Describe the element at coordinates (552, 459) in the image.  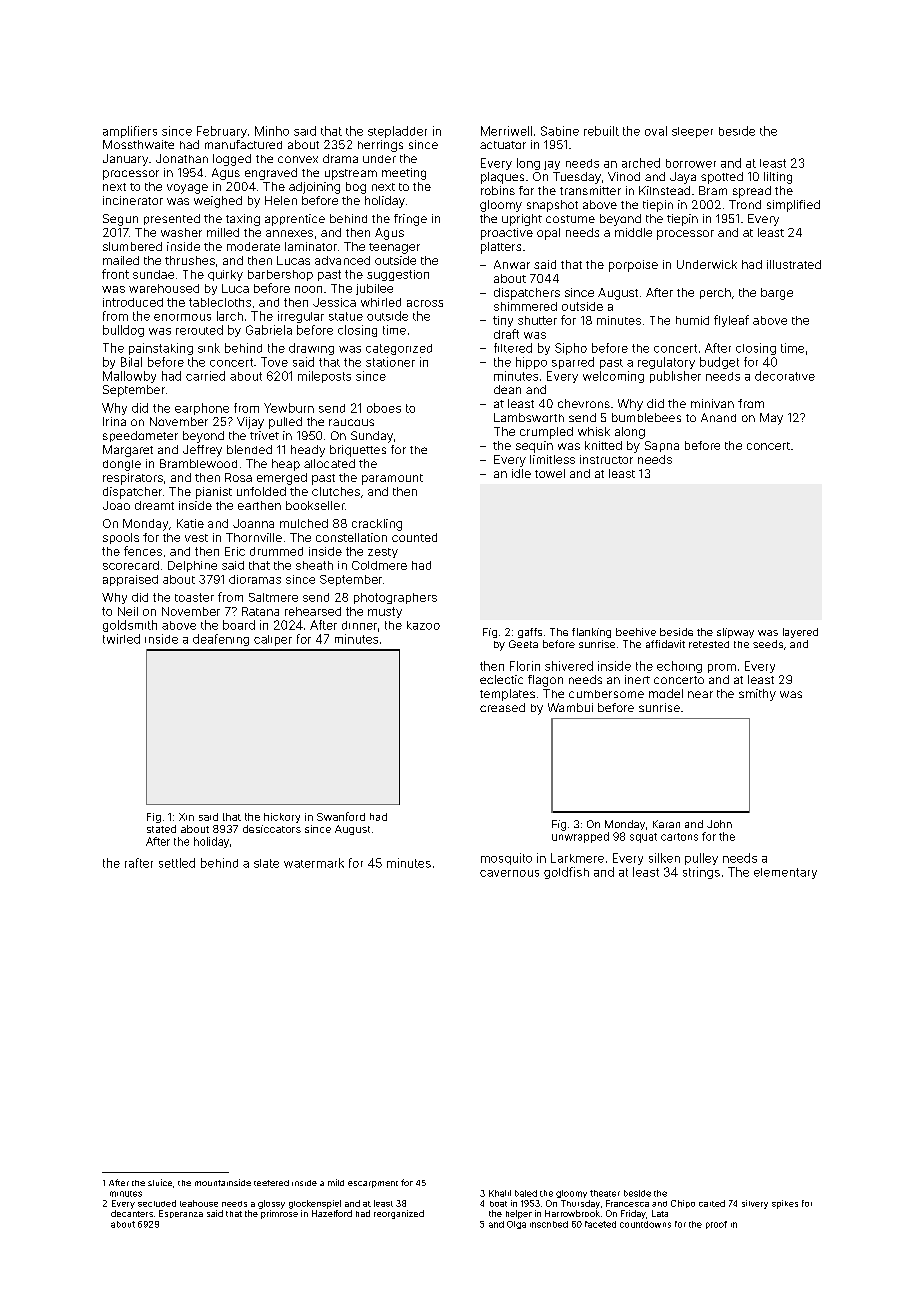
I see `limitless` at that location.
